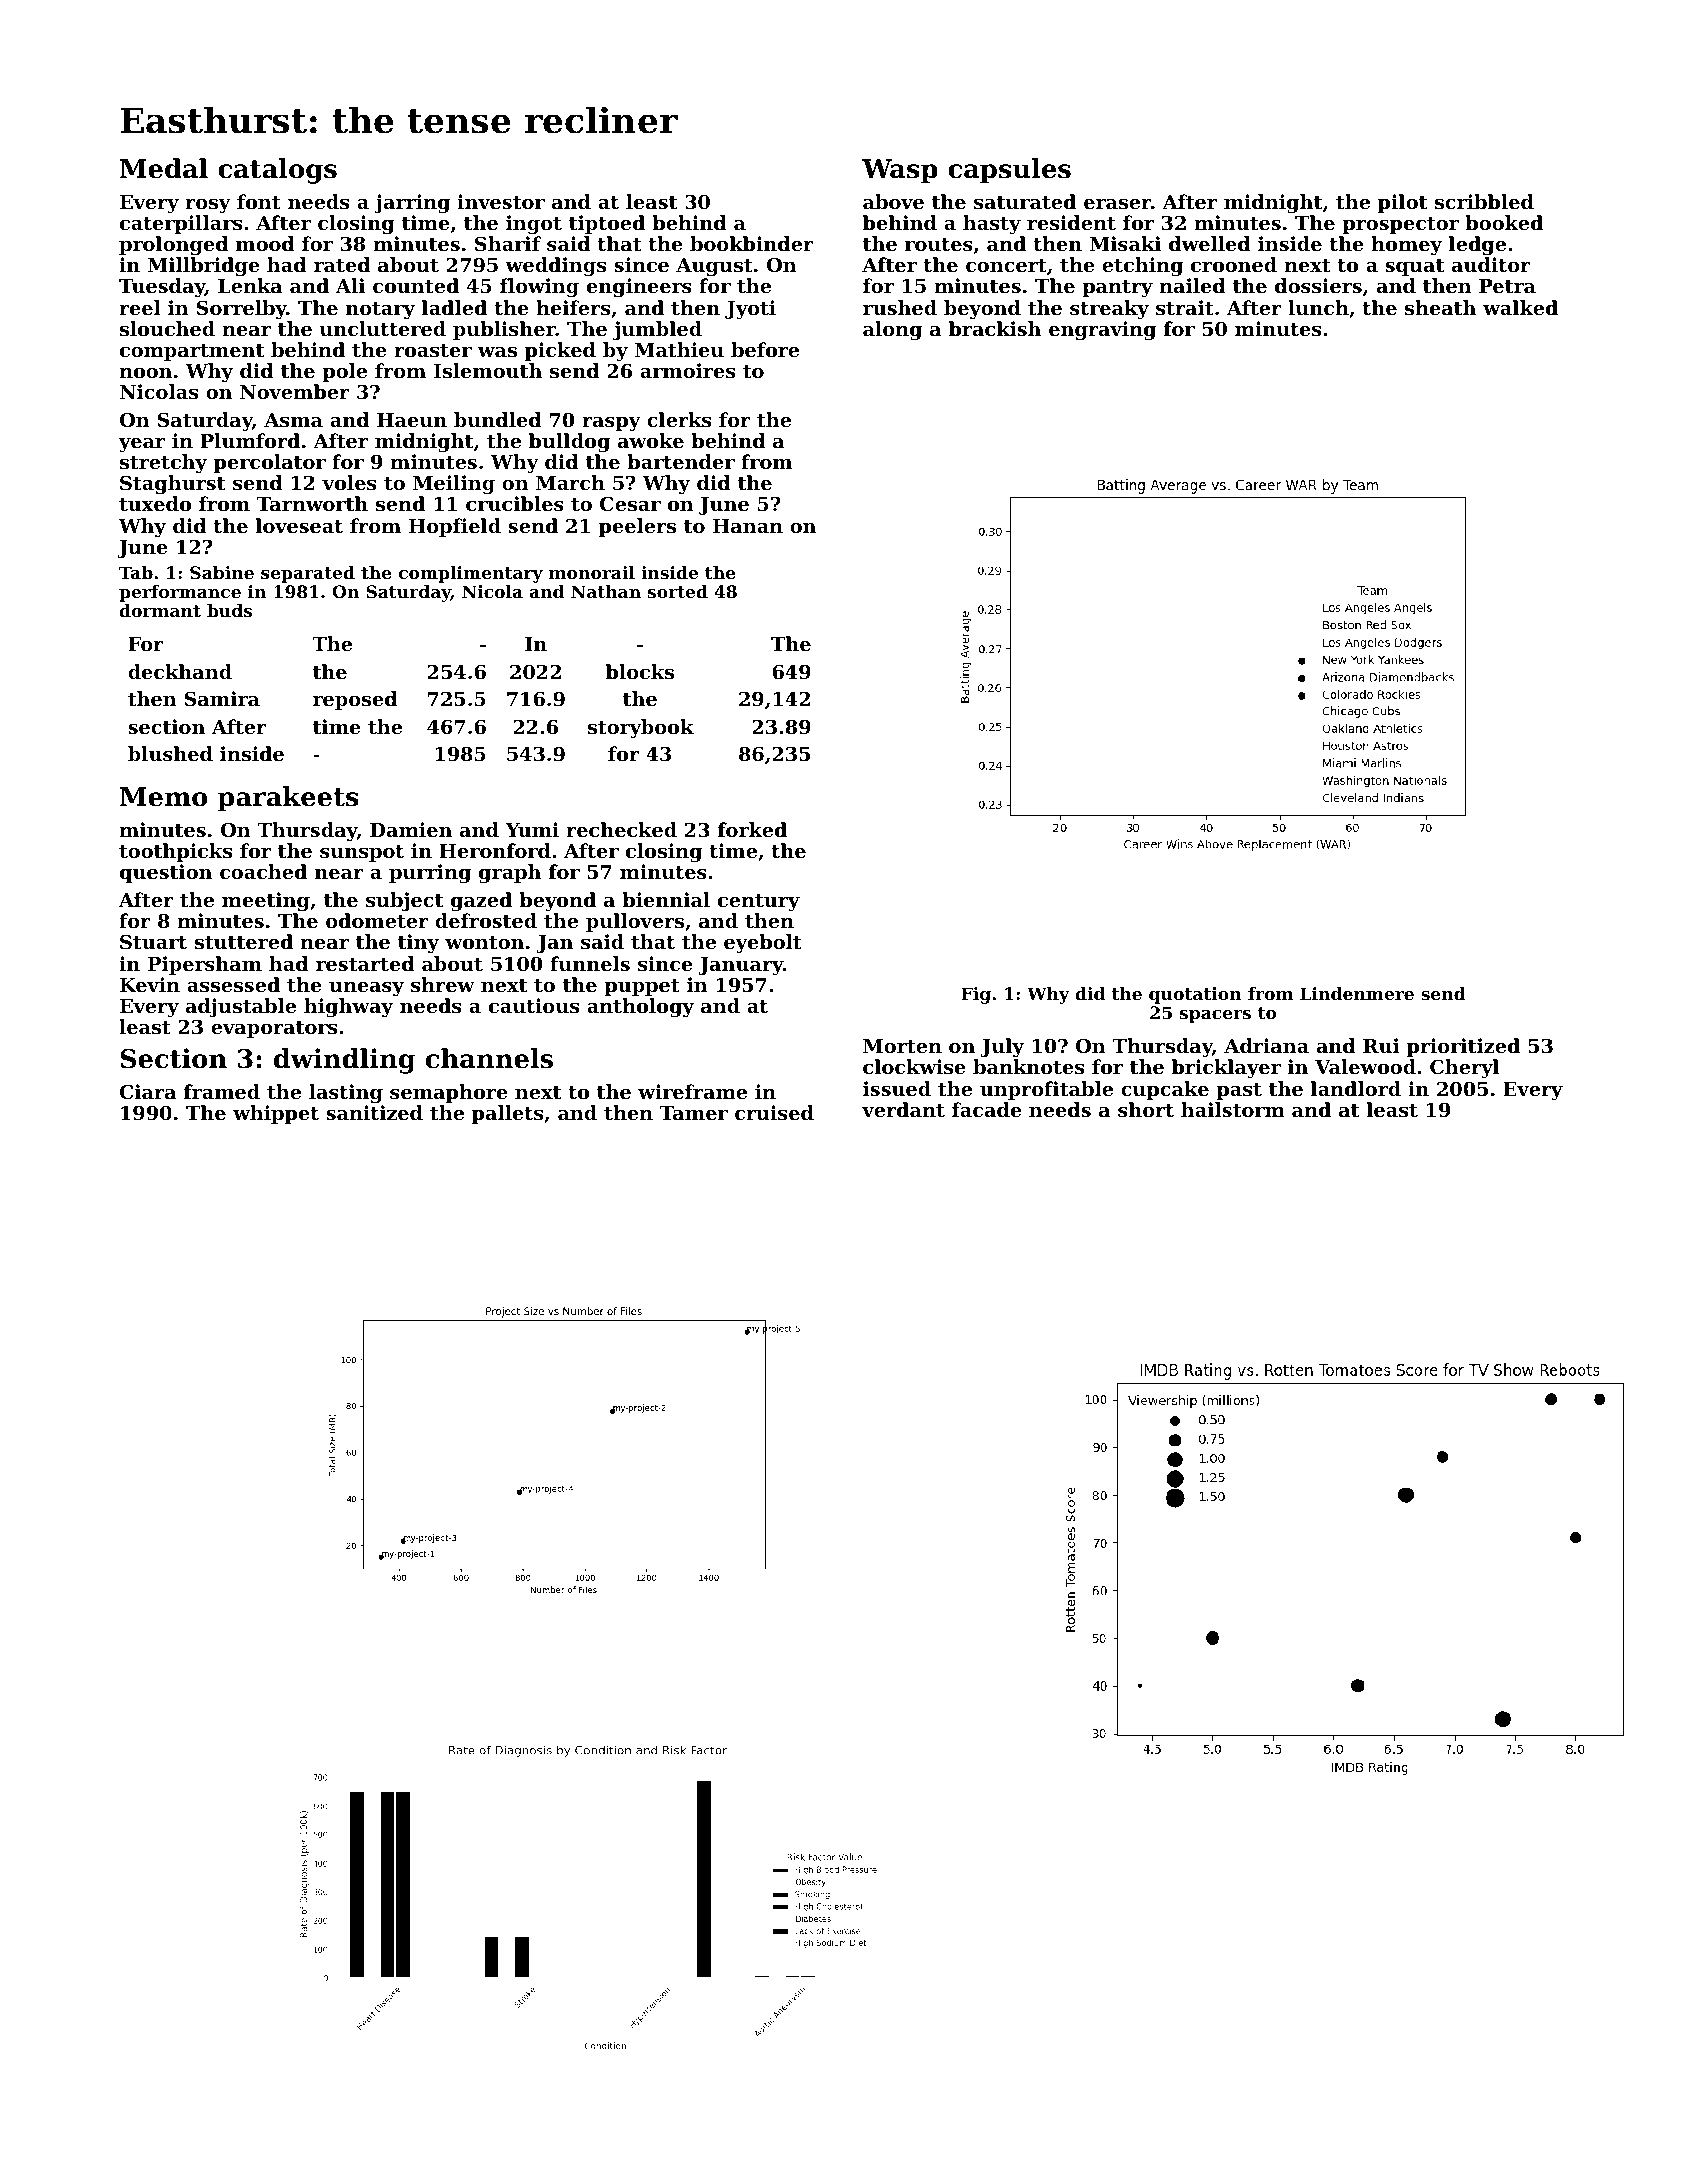 The height and width of the page is (2178, 1683). Describe the element at coordinates (640, 1008) in the page. I see `anthology` at that location.
